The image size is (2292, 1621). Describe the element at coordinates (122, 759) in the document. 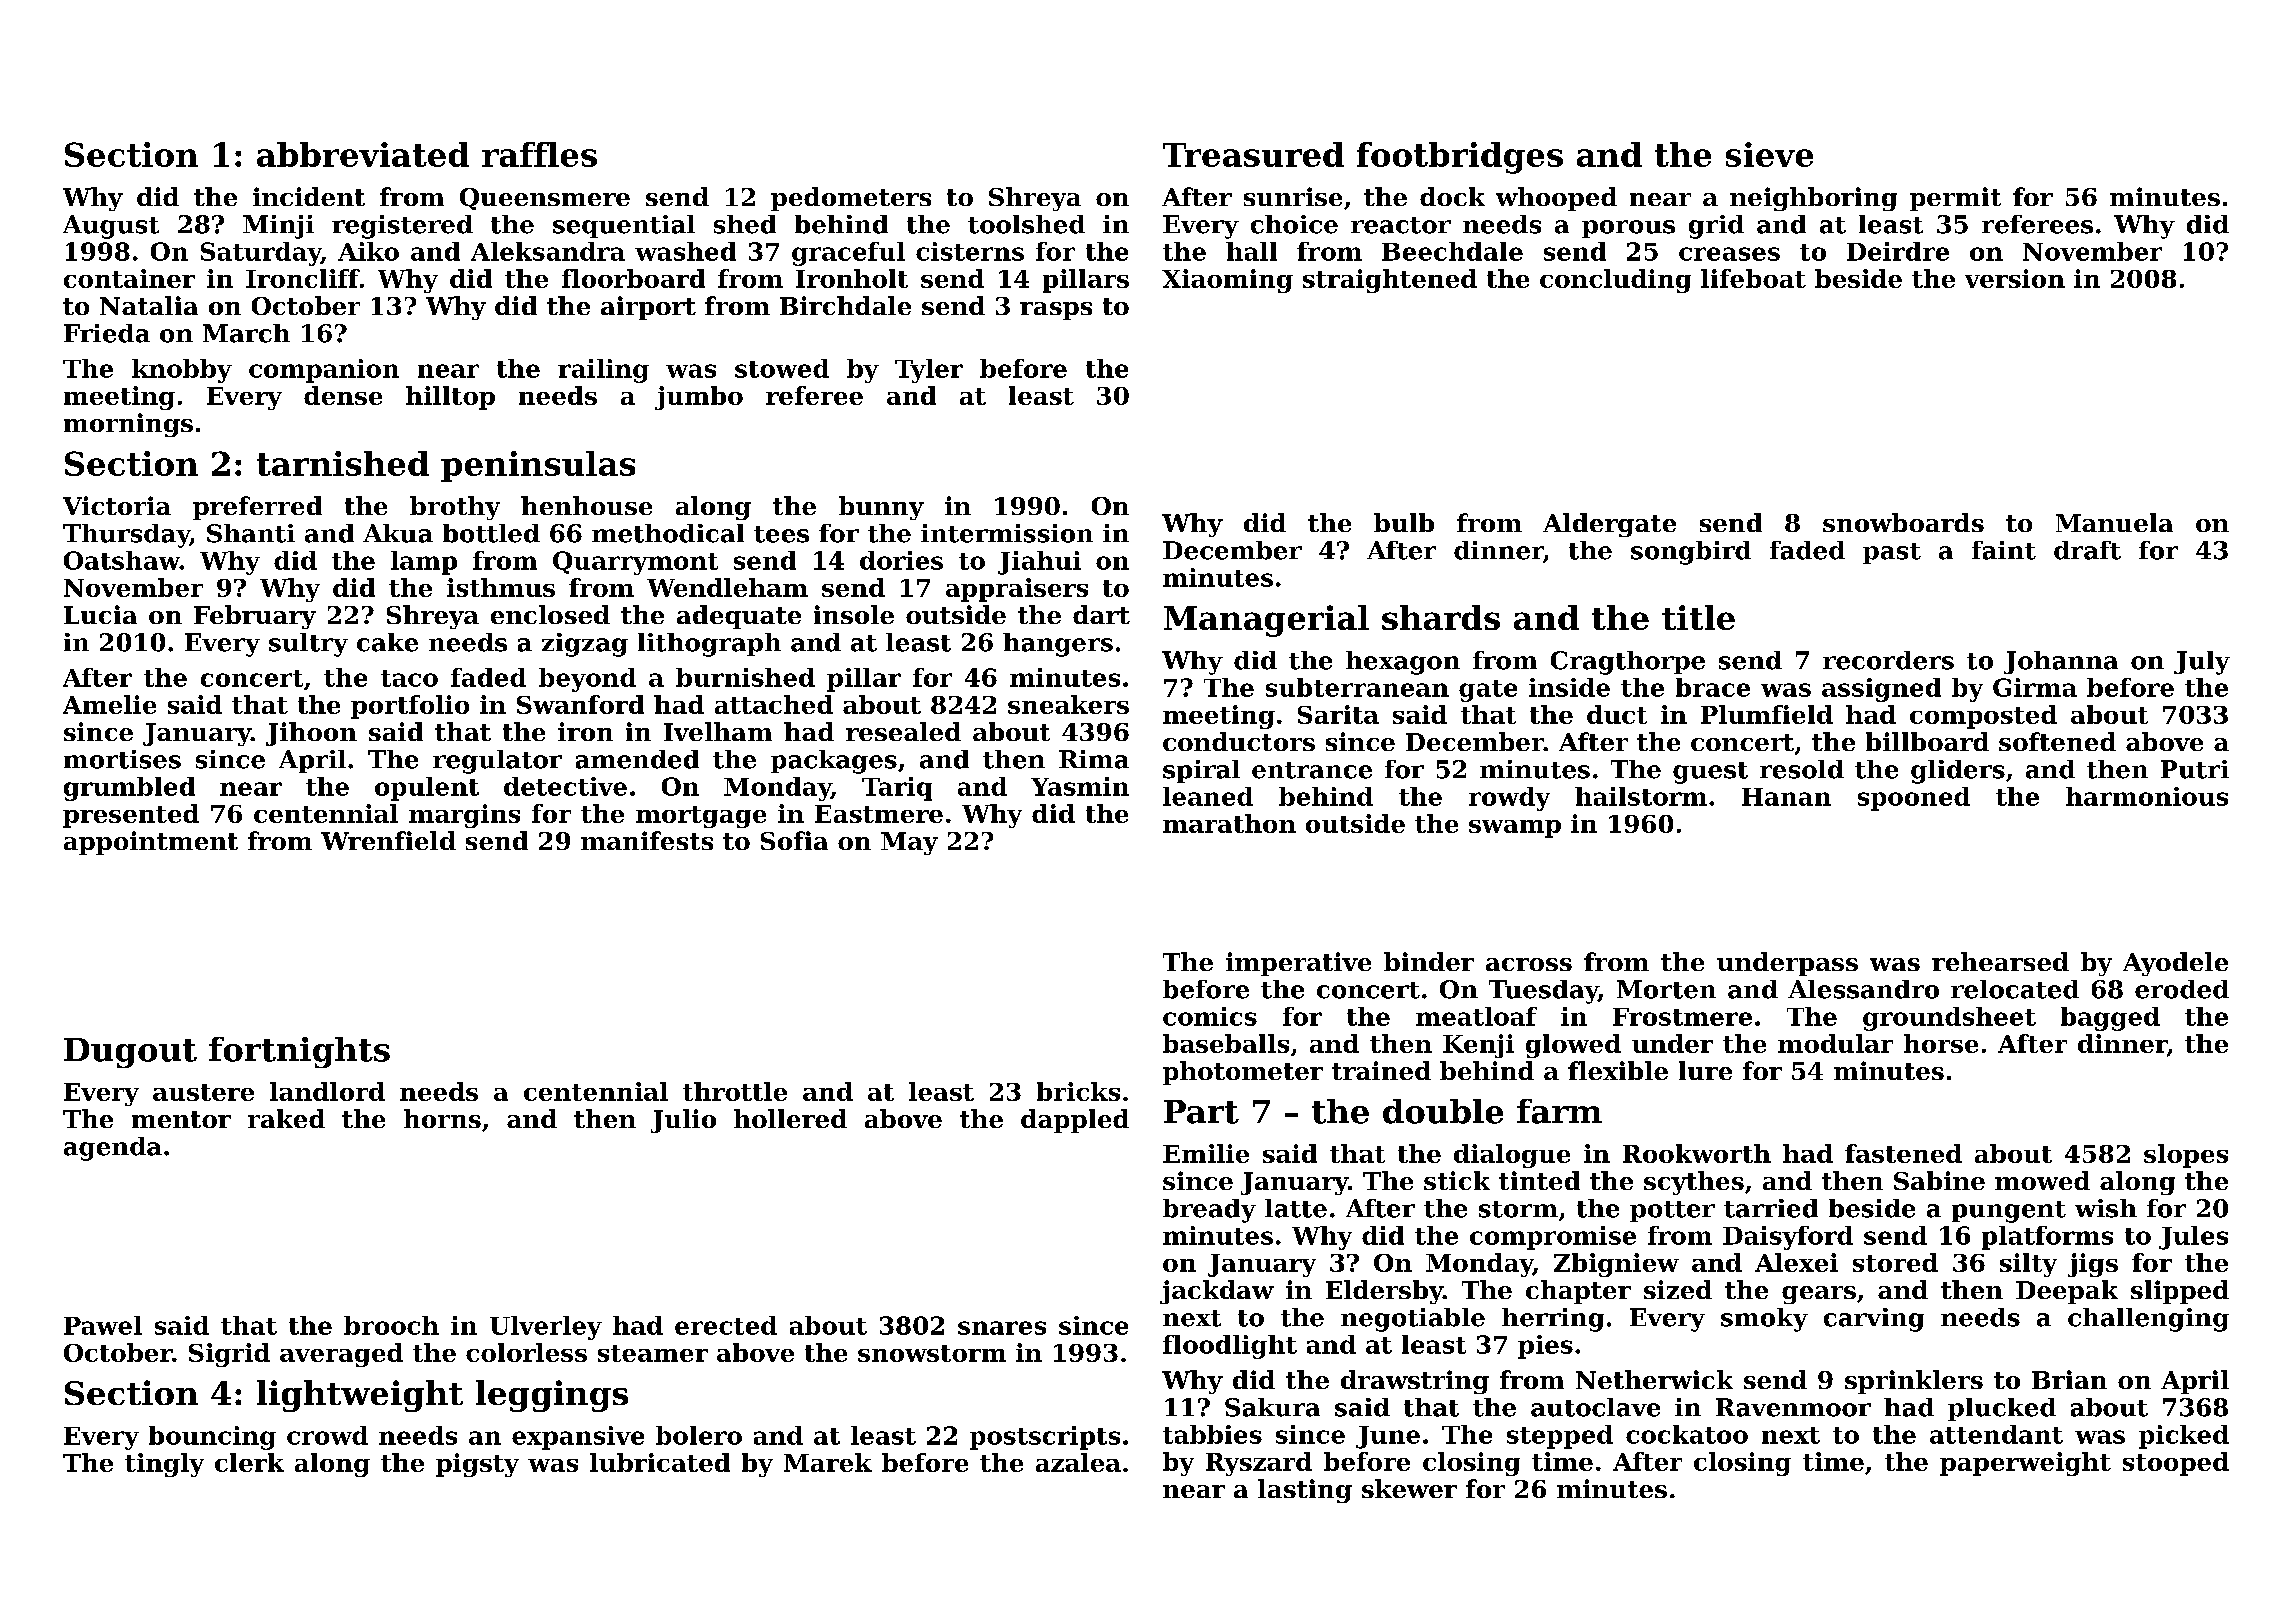

I see `mortises` at that location.
